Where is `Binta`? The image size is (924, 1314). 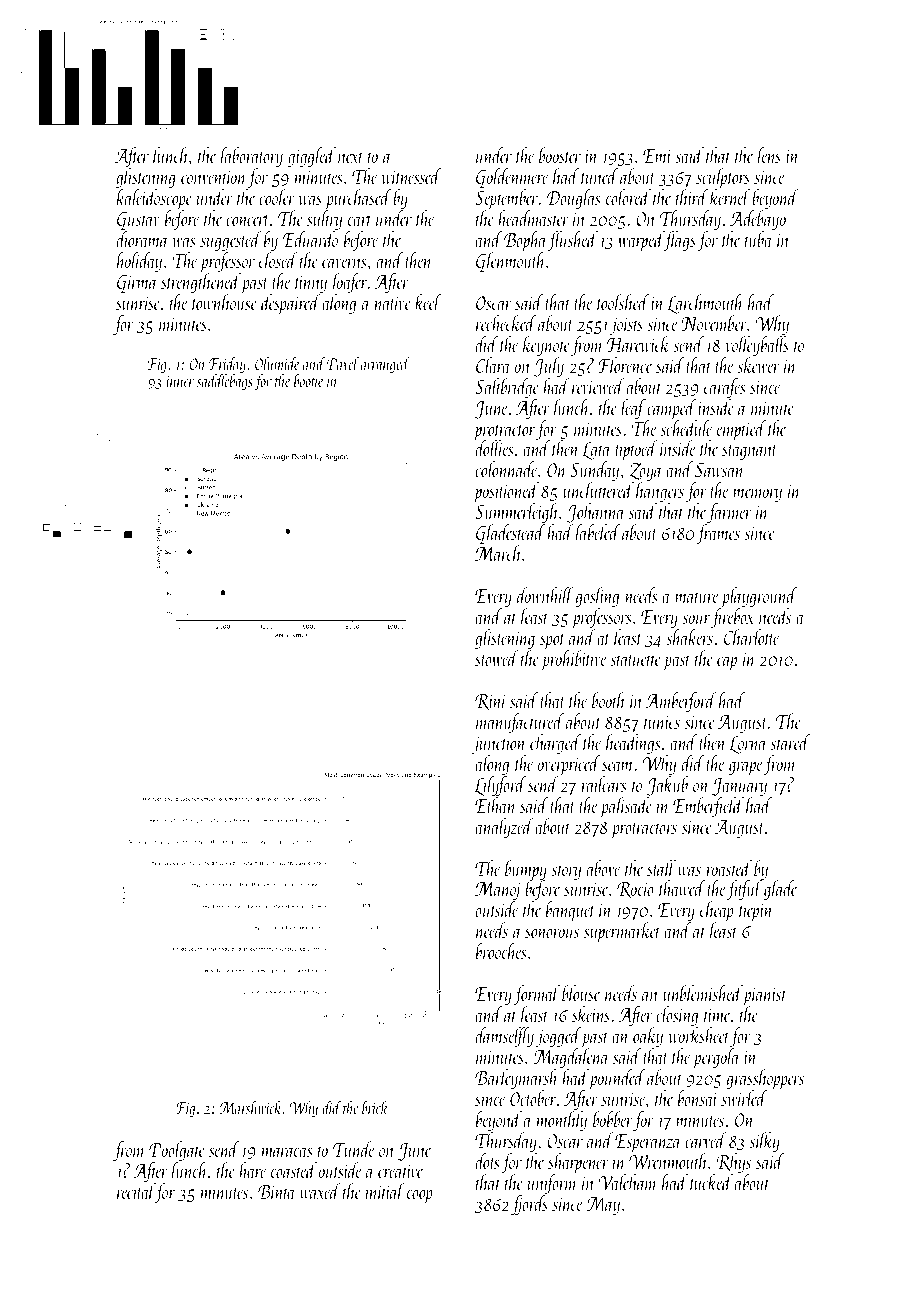
Binta is located at coordinates (276, 1192).
